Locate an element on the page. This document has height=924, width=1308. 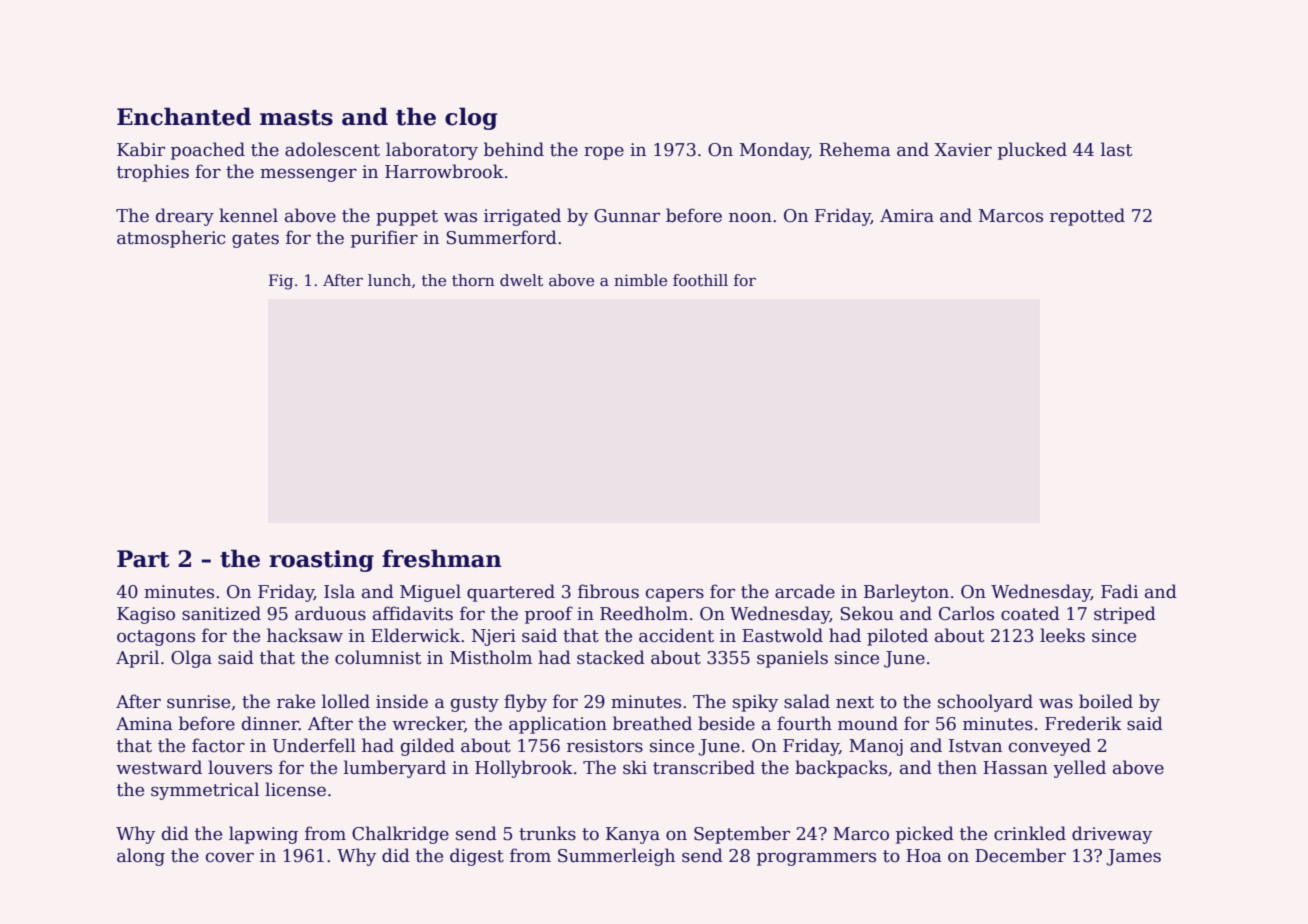
foothill is located at coordinates (700, 280).
